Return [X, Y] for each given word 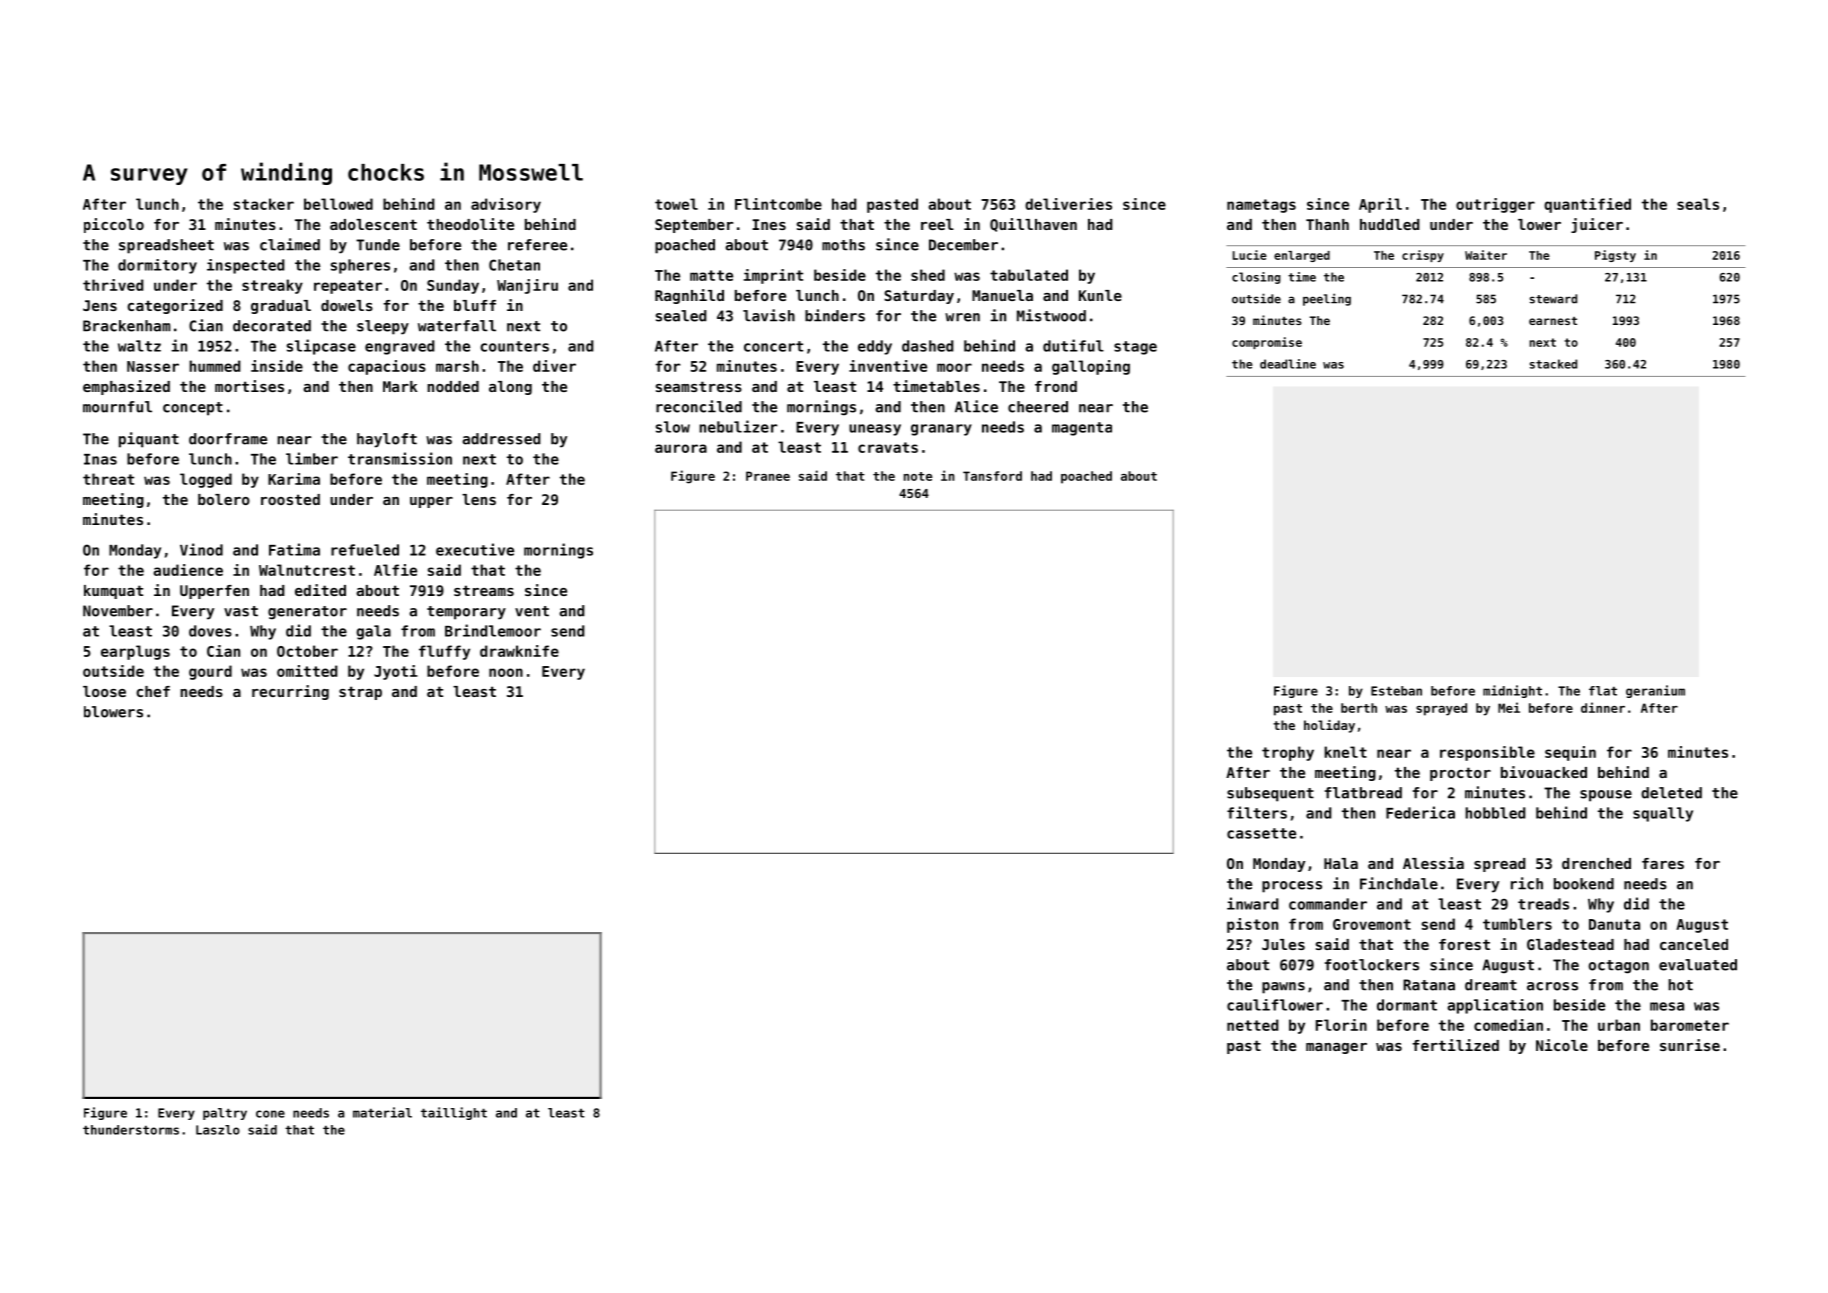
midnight [1512, 691]
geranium [1655, 691]
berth [1359, 708]
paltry [225, 1114]
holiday [1329, 726]
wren [962, 317]
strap [360, 693]
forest [1464, 944]
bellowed [338, 204]
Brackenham [127, 326]
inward [1253, 903]
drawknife [519, 651]
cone [270, 1114]
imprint [773, 276]
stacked [1553, 364]
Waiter [1486, 255]
